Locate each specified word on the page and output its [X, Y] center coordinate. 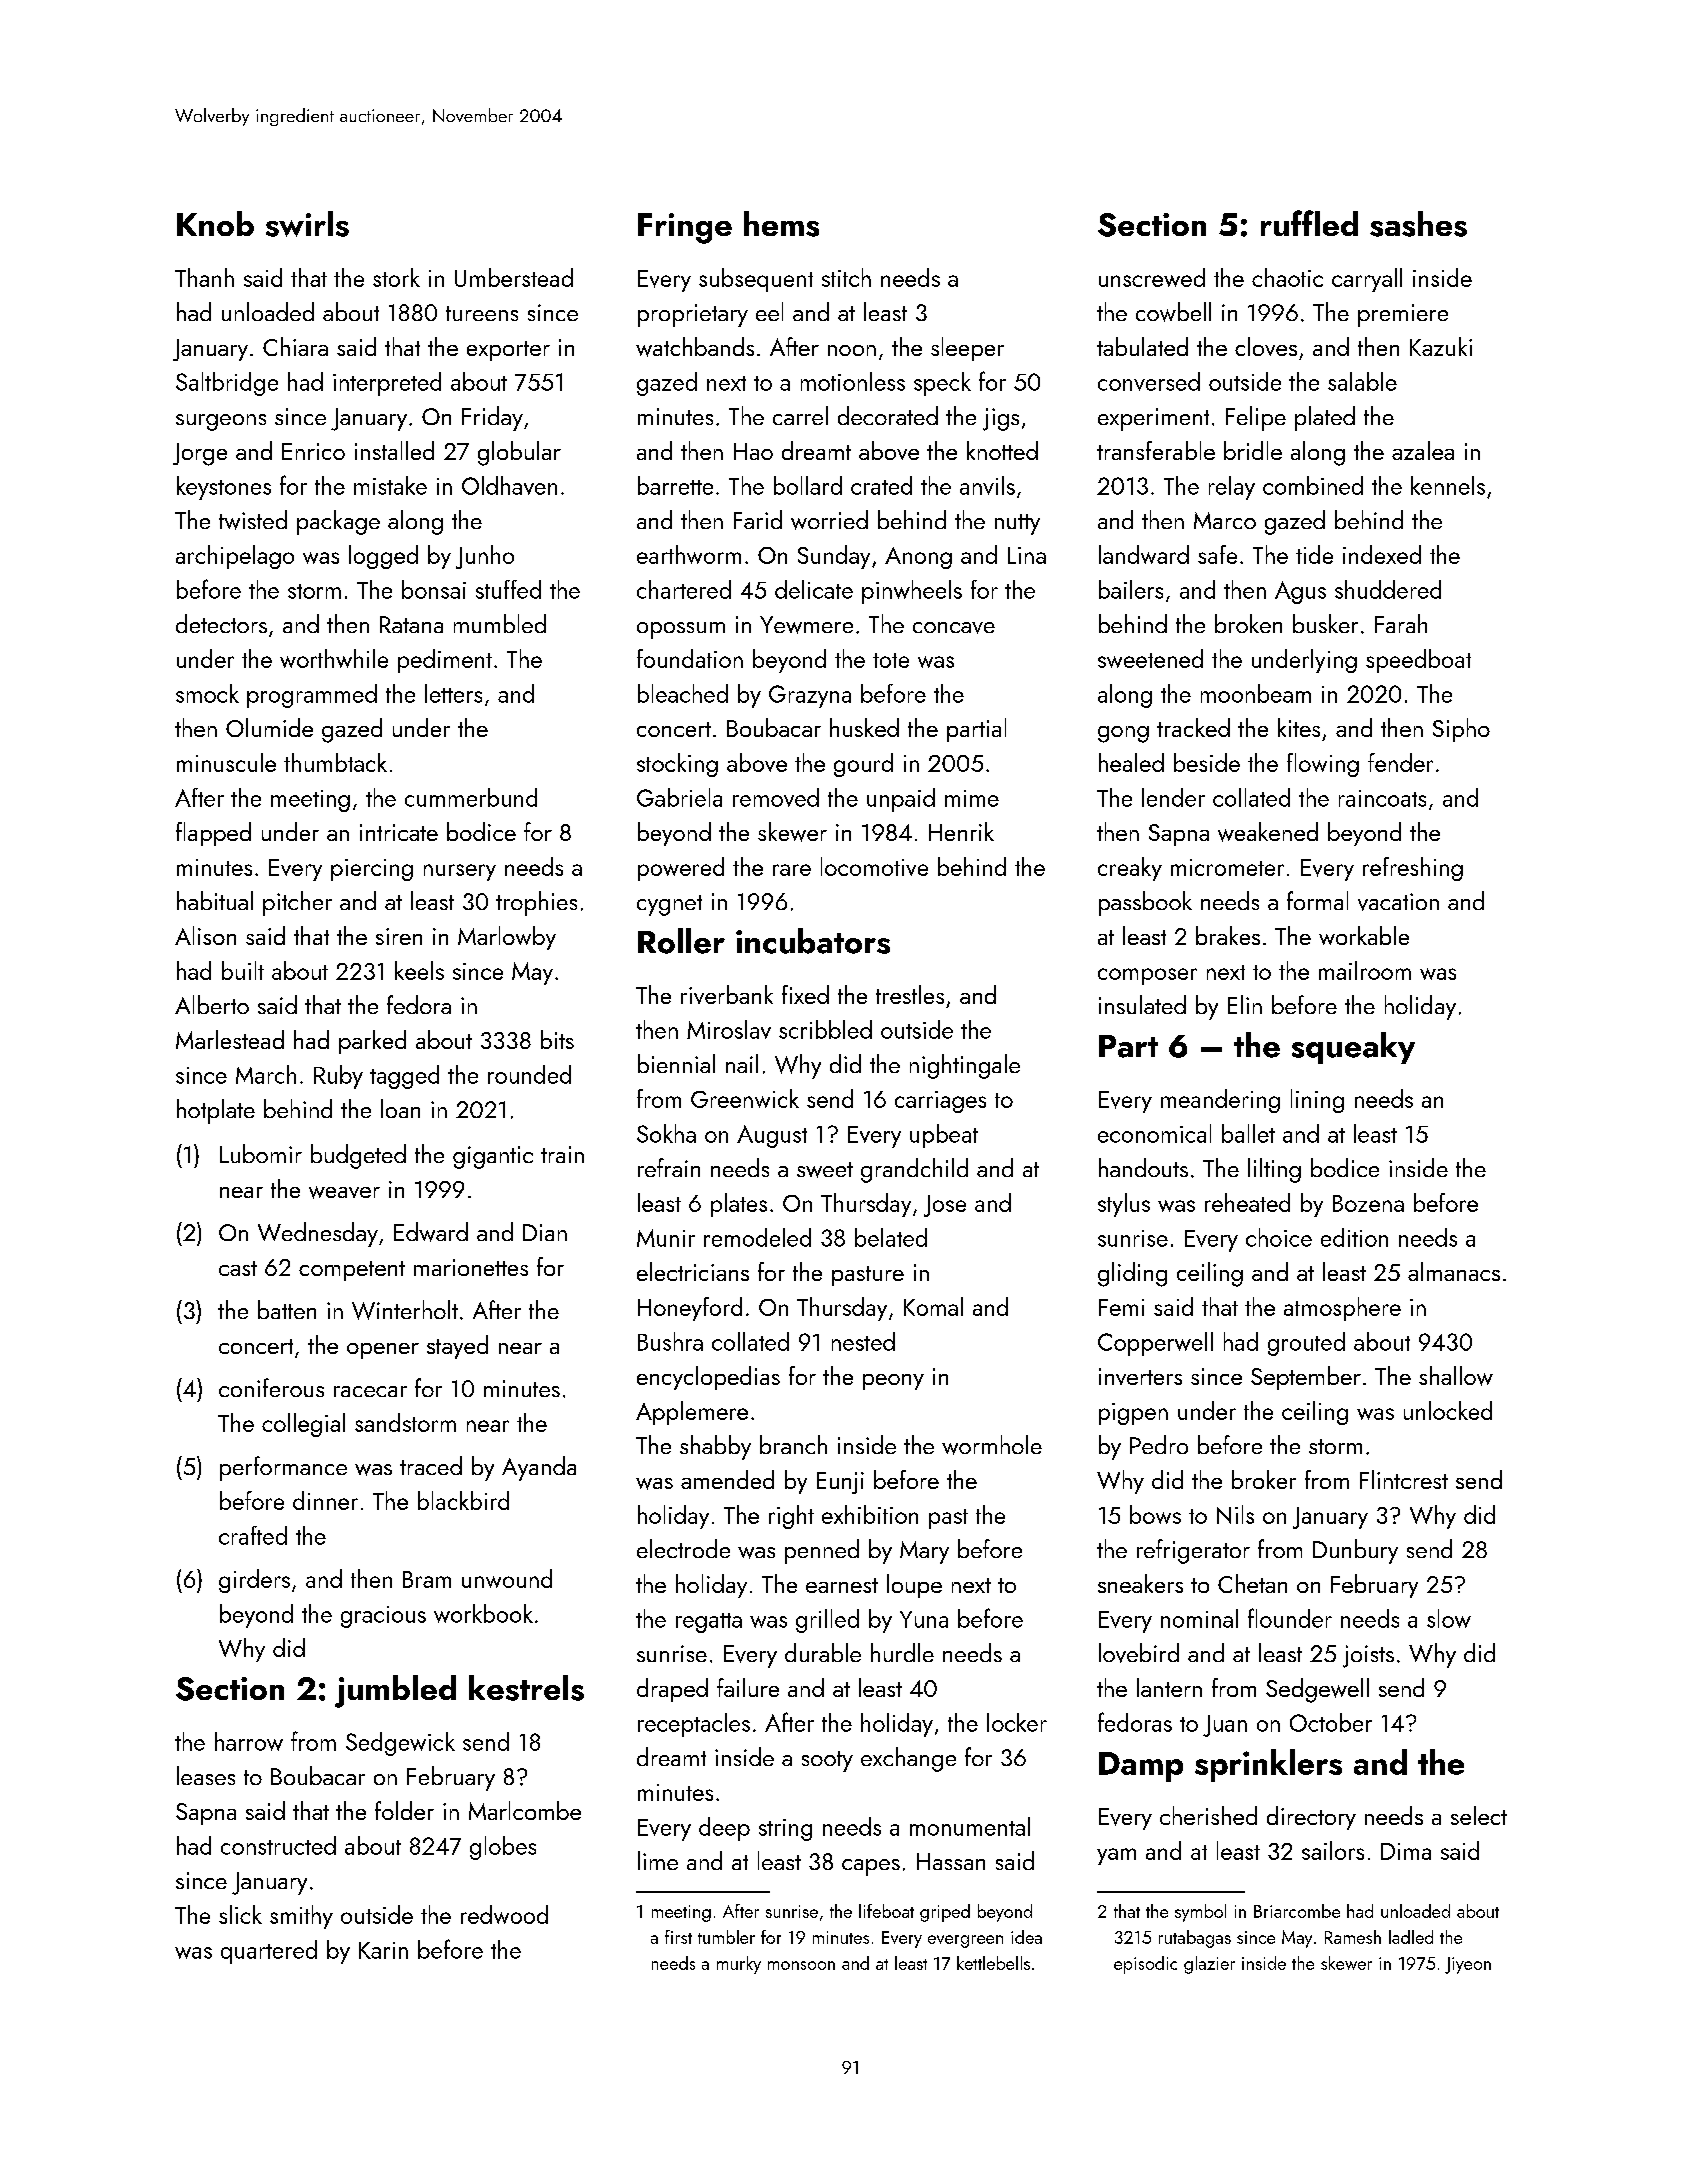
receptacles [694, 1725]
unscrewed [1152, 277]
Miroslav [729, 1029]
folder [404, 1810]
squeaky [1353, 1048]
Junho [485, 557]
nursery [460, 872]
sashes [1418, 224]
